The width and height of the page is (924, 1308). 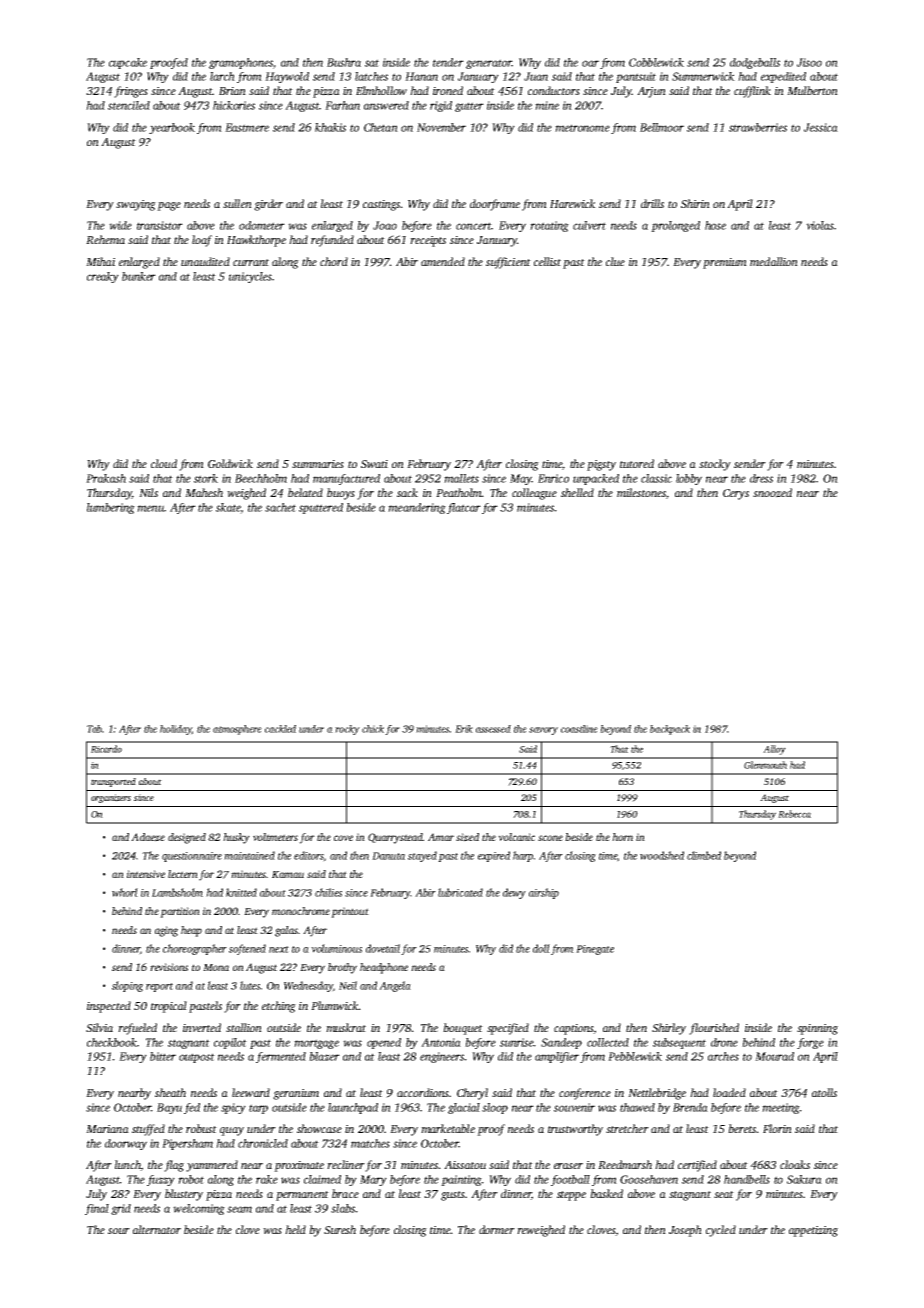 What do you see at coordinates (373, 729) in the page?
I see `chick` at bounding box center [373, 729].
